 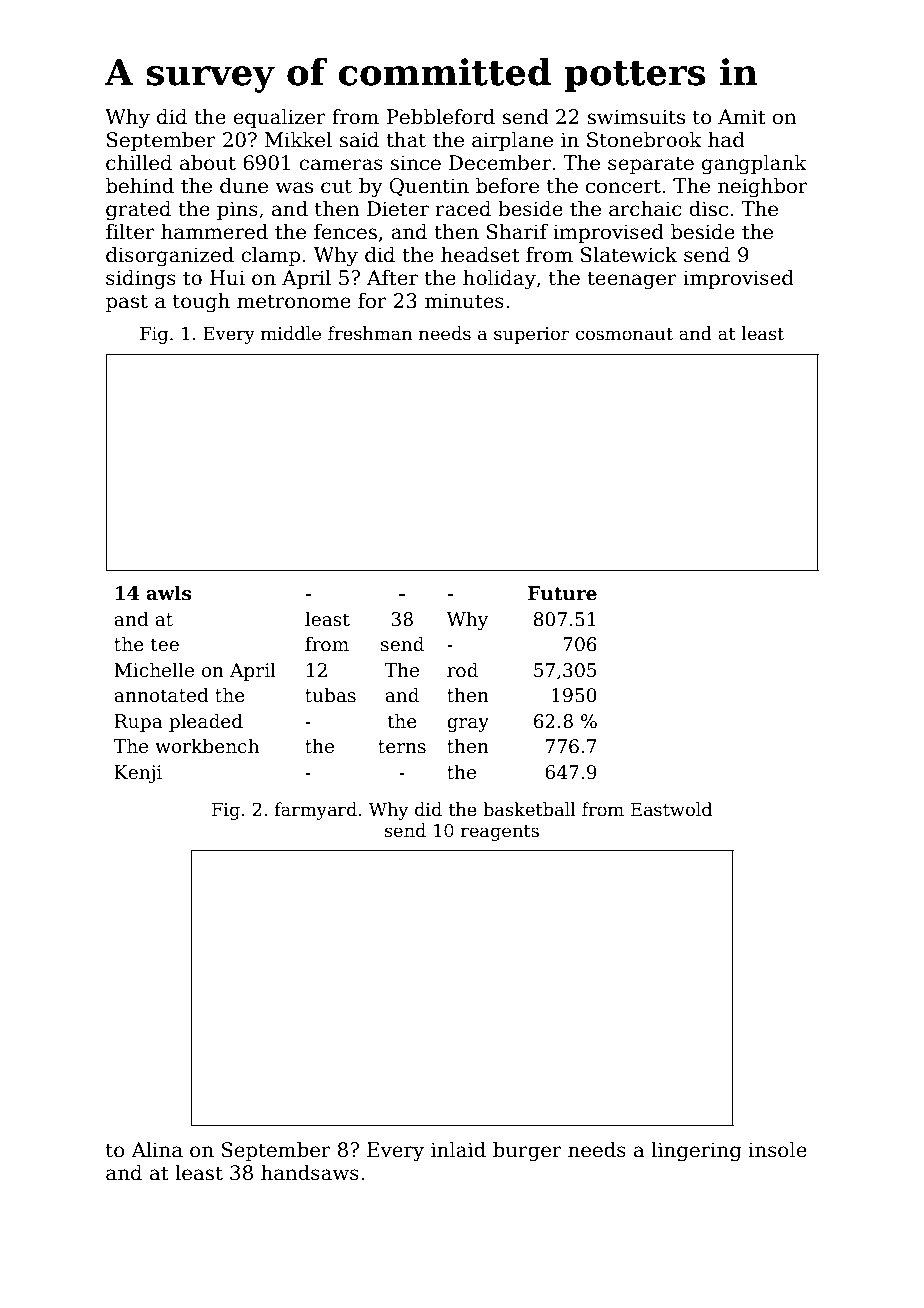 I want to click on superior, so click(x=532, y=335).
